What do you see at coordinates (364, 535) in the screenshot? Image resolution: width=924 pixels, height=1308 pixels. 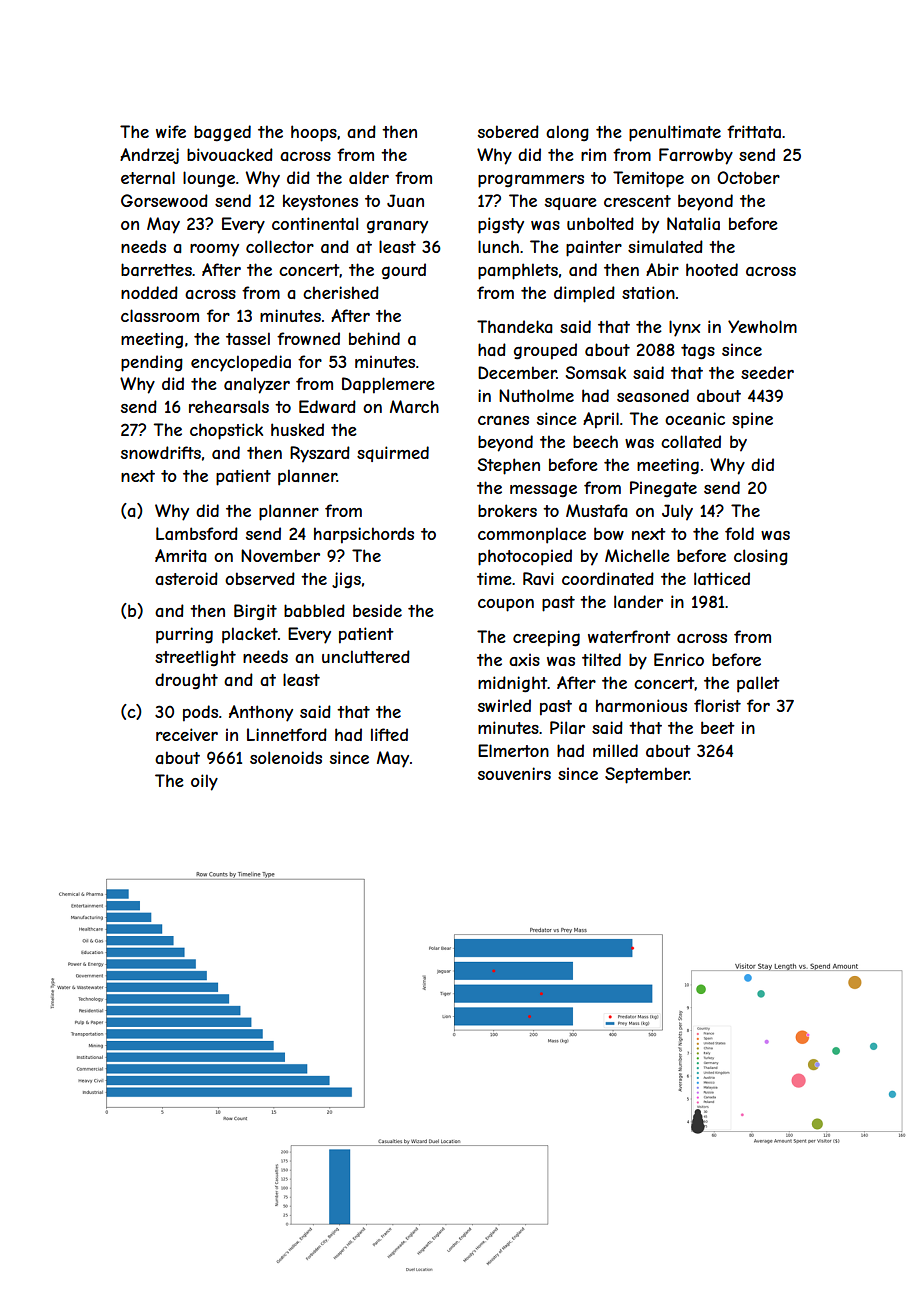 I see `harpsichords` at bounding box center [364, 535].
